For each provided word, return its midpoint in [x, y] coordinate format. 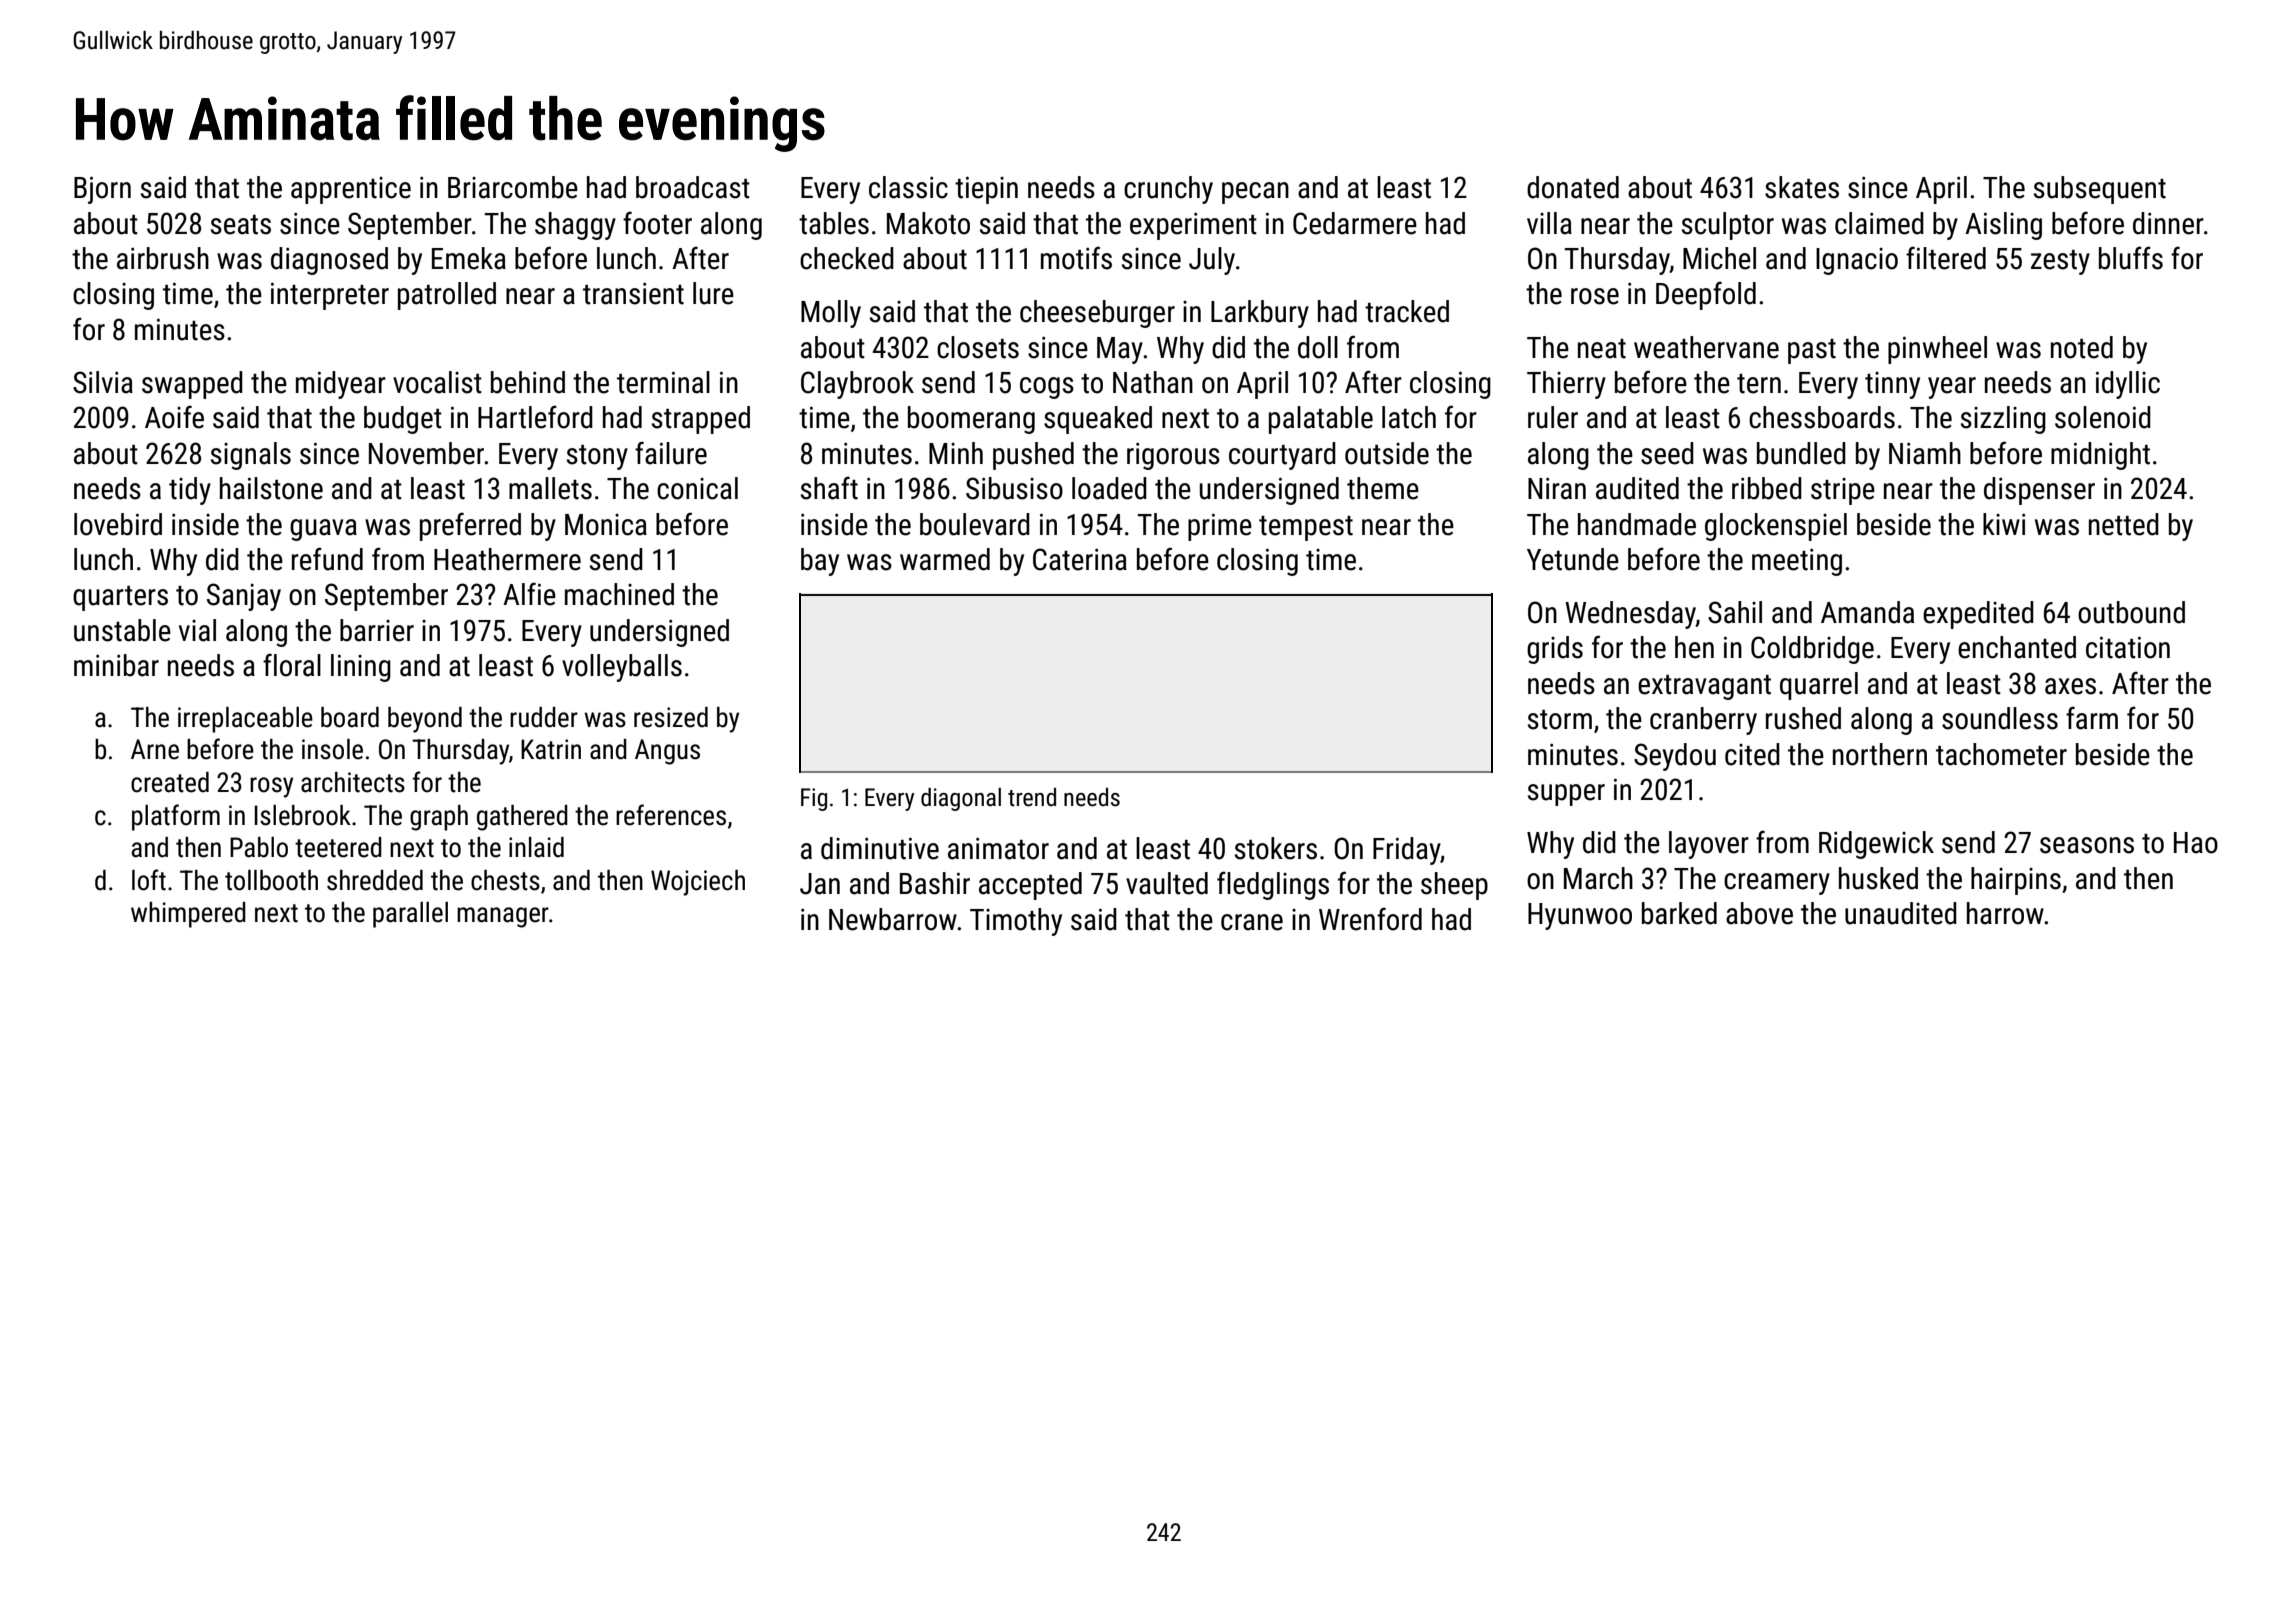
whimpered [188, 915]
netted [2124, 524]
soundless [2000, 718]
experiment [1193, 226]
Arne [155, 749]
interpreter [330, 296]
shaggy [575, 226]
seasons [2087, 845]
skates [1802, 187]
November [426, 453]
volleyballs [622, 668]
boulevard [975, 524]
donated [1573, 187]
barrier [377, 630]
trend [1032, 797]
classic [908, 187]
